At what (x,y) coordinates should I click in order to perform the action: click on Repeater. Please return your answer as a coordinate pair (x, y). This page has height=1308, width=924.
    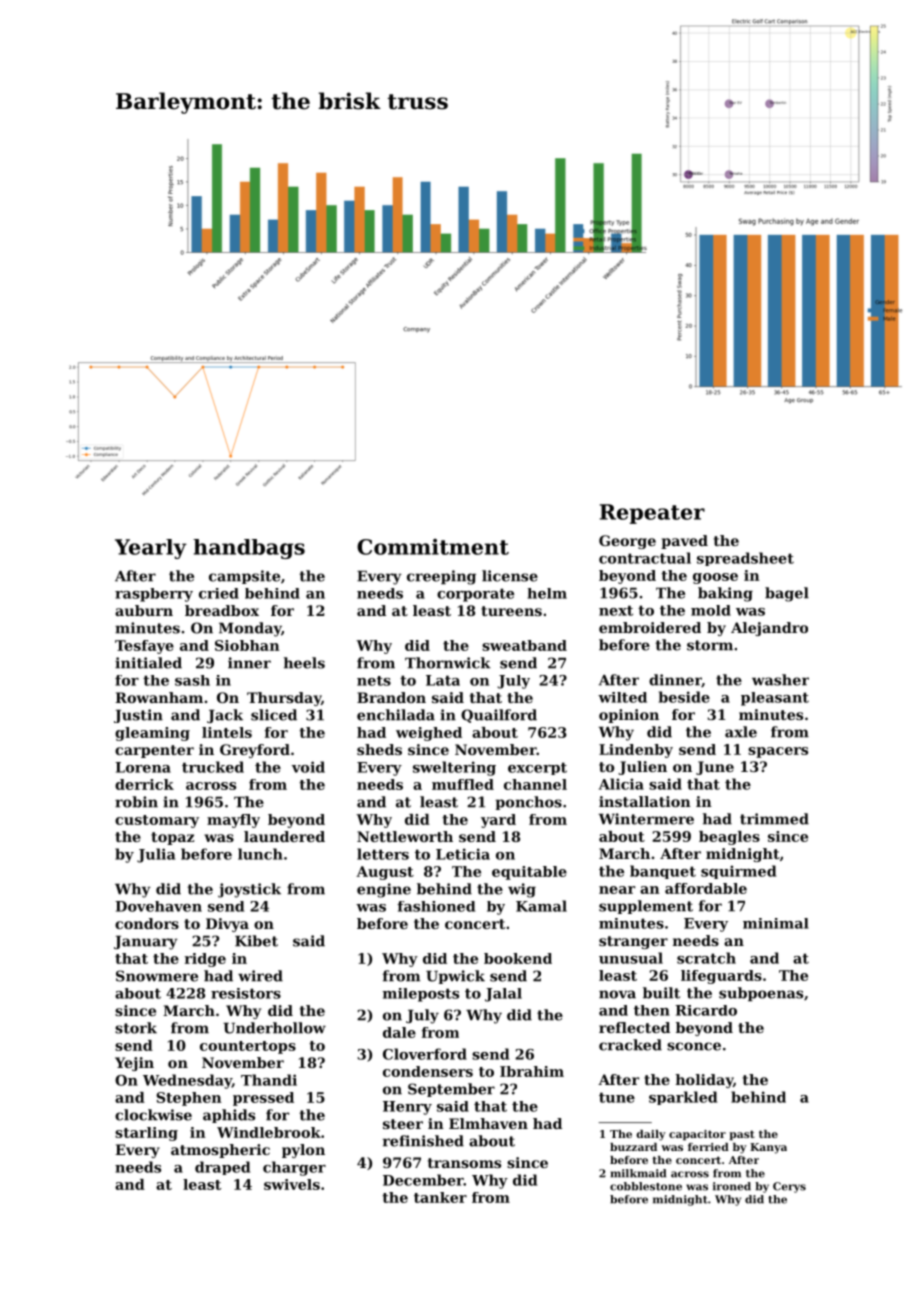
    Looking at the image, I should click on (652, 514).
